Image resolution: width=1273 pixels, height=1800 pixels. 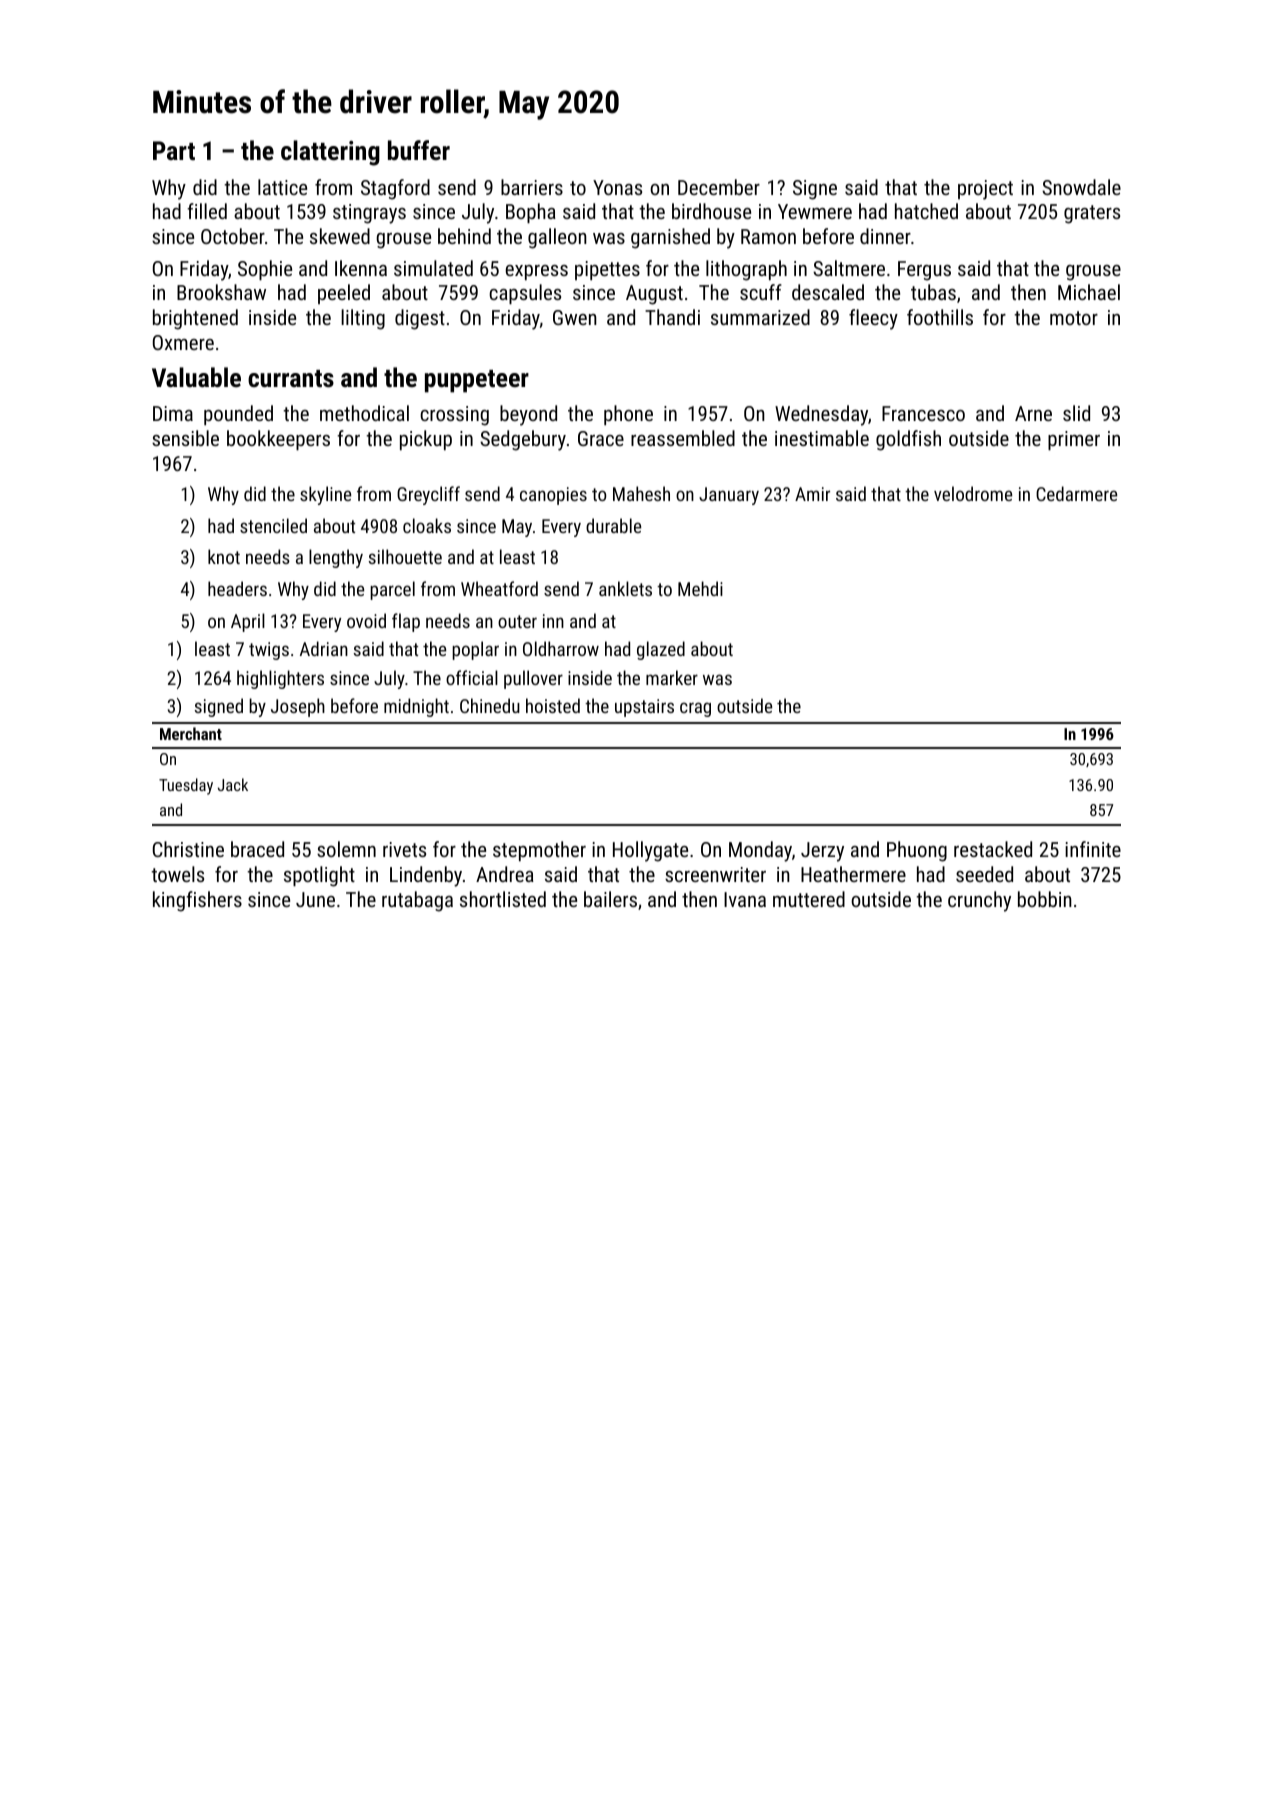 What do you see at coordinates (729, 496) in the screenshot?
I see `January` at bounding box center [729, 496].
